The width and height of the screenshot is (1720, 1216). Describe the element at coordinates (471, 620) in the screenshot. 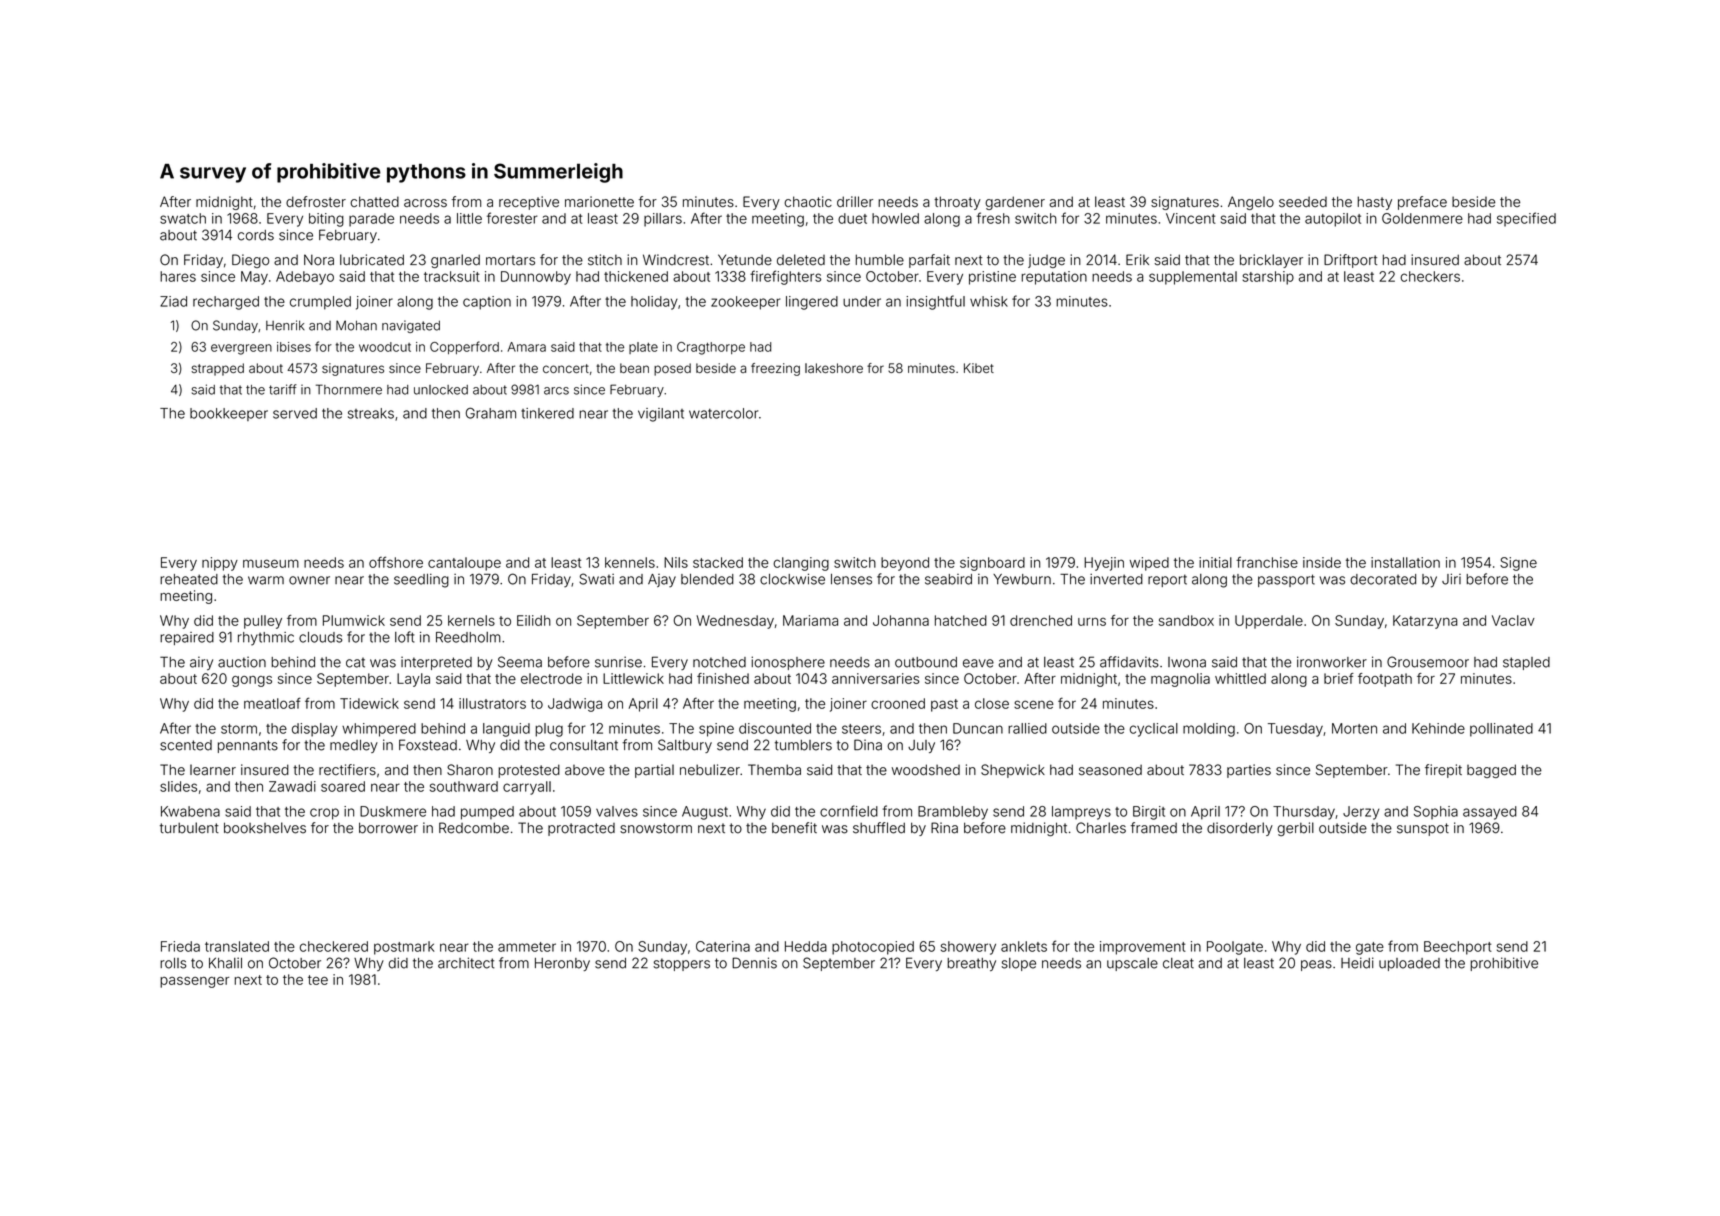

I see `kernels` at that location.
